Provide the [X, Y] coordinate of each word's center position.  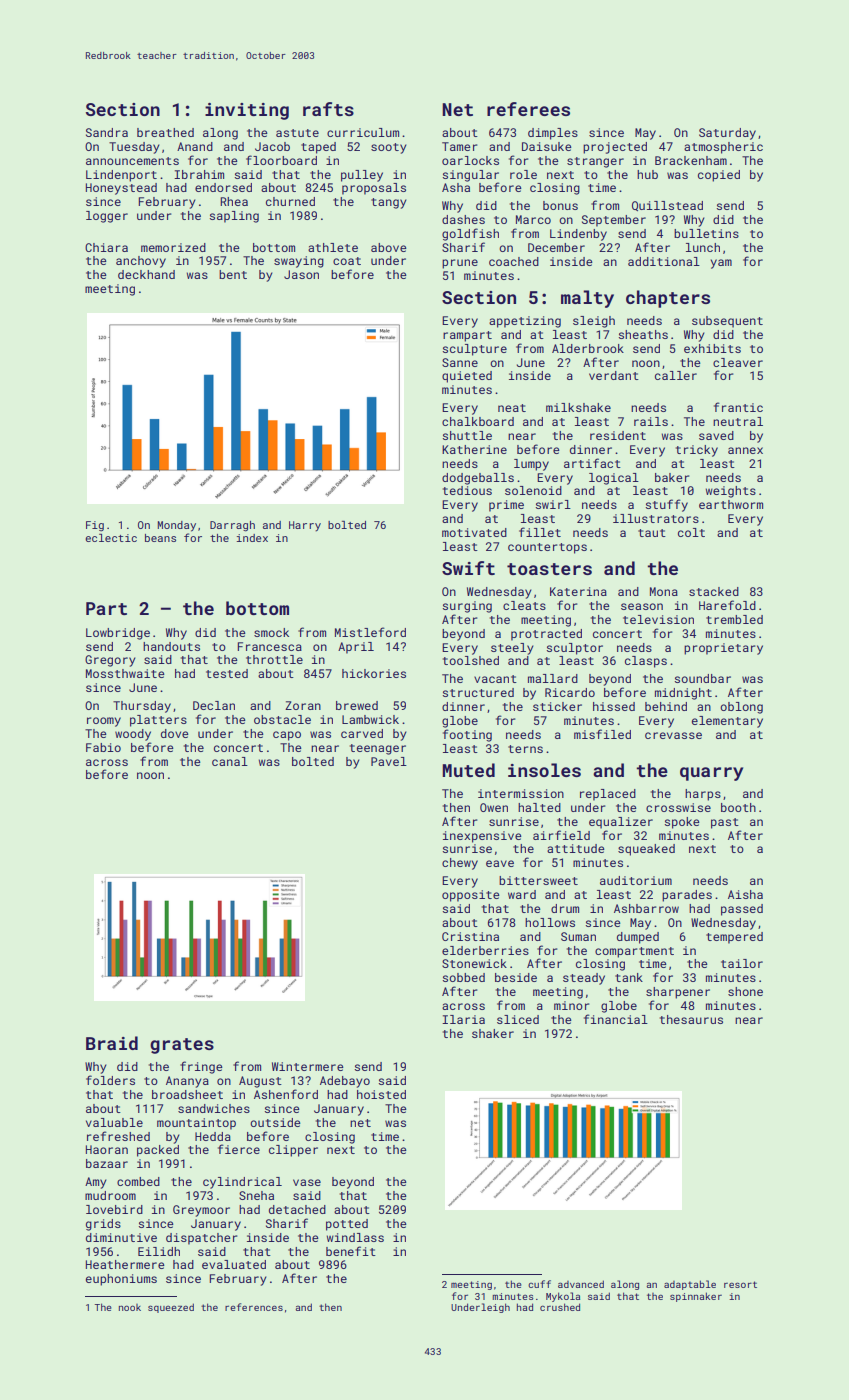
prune [460, 264]
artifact [592, 463]
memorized [173, 247]
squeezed [171, 1308]
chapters [668, 299]
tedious [467, 490]
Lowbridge [118, 634]
